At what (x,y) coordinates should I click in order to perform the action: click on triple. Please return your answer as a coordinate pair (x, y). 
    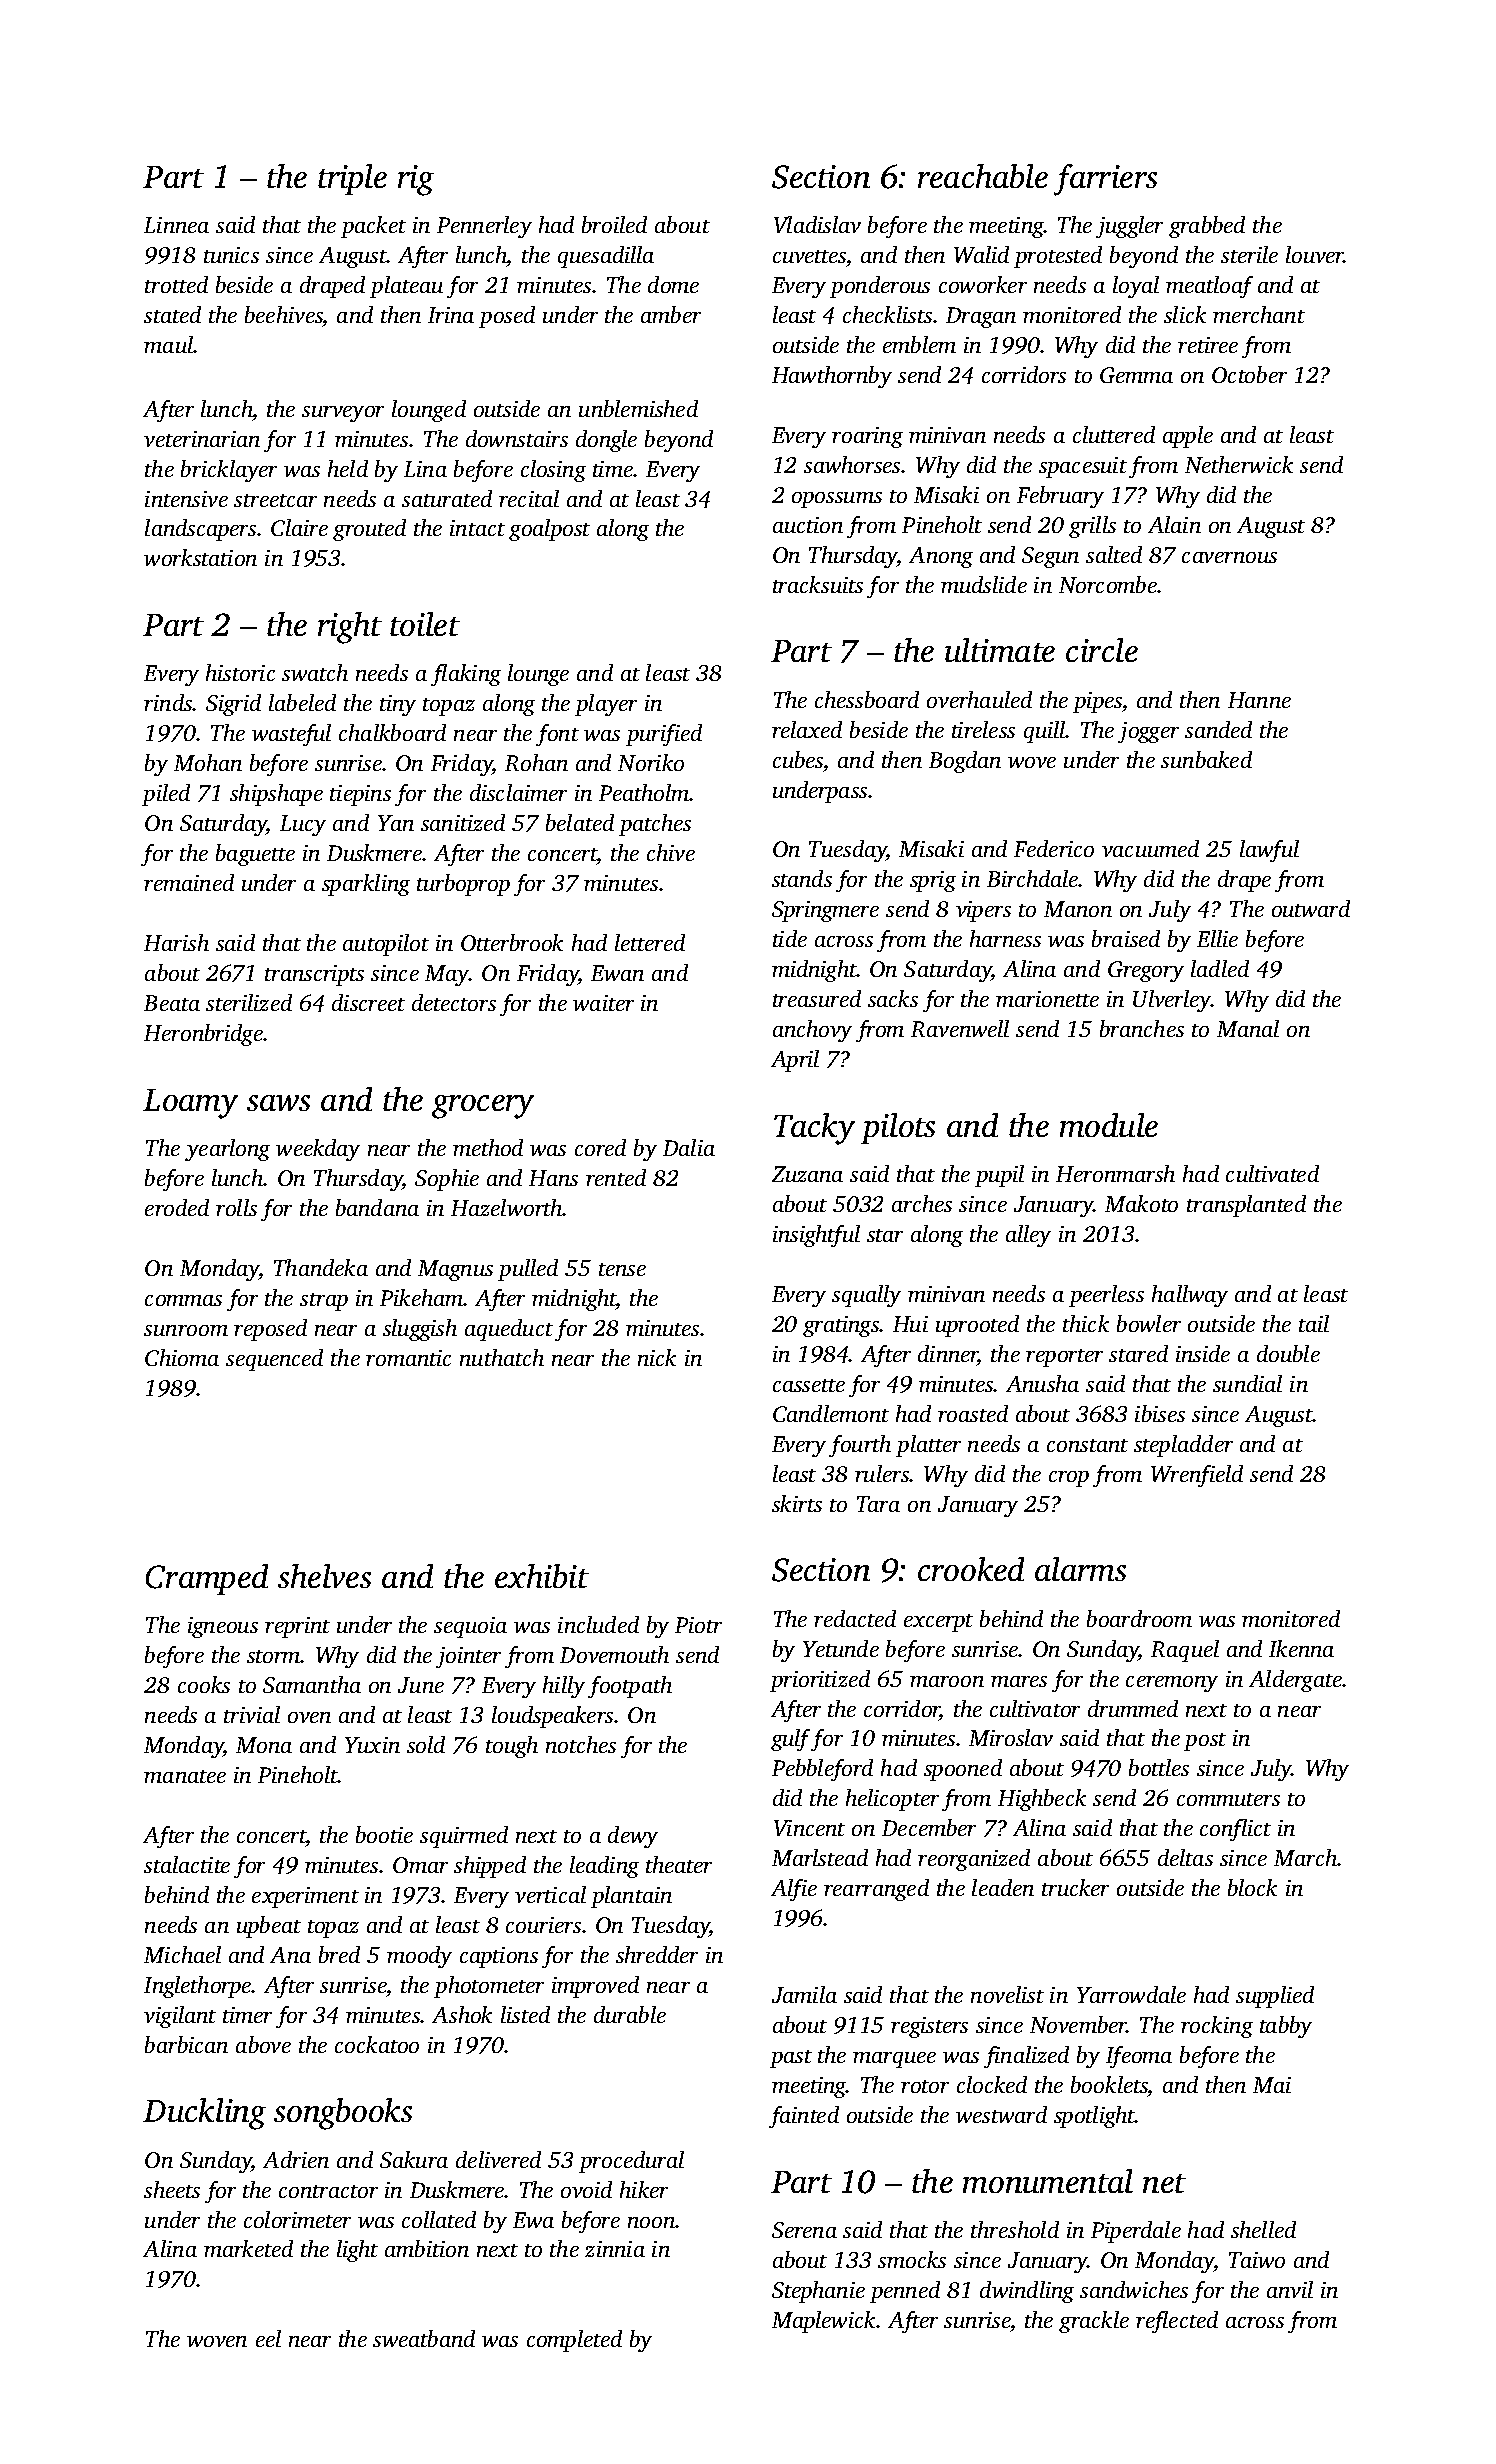
    Looking at the image, I should click on (352, 179).
